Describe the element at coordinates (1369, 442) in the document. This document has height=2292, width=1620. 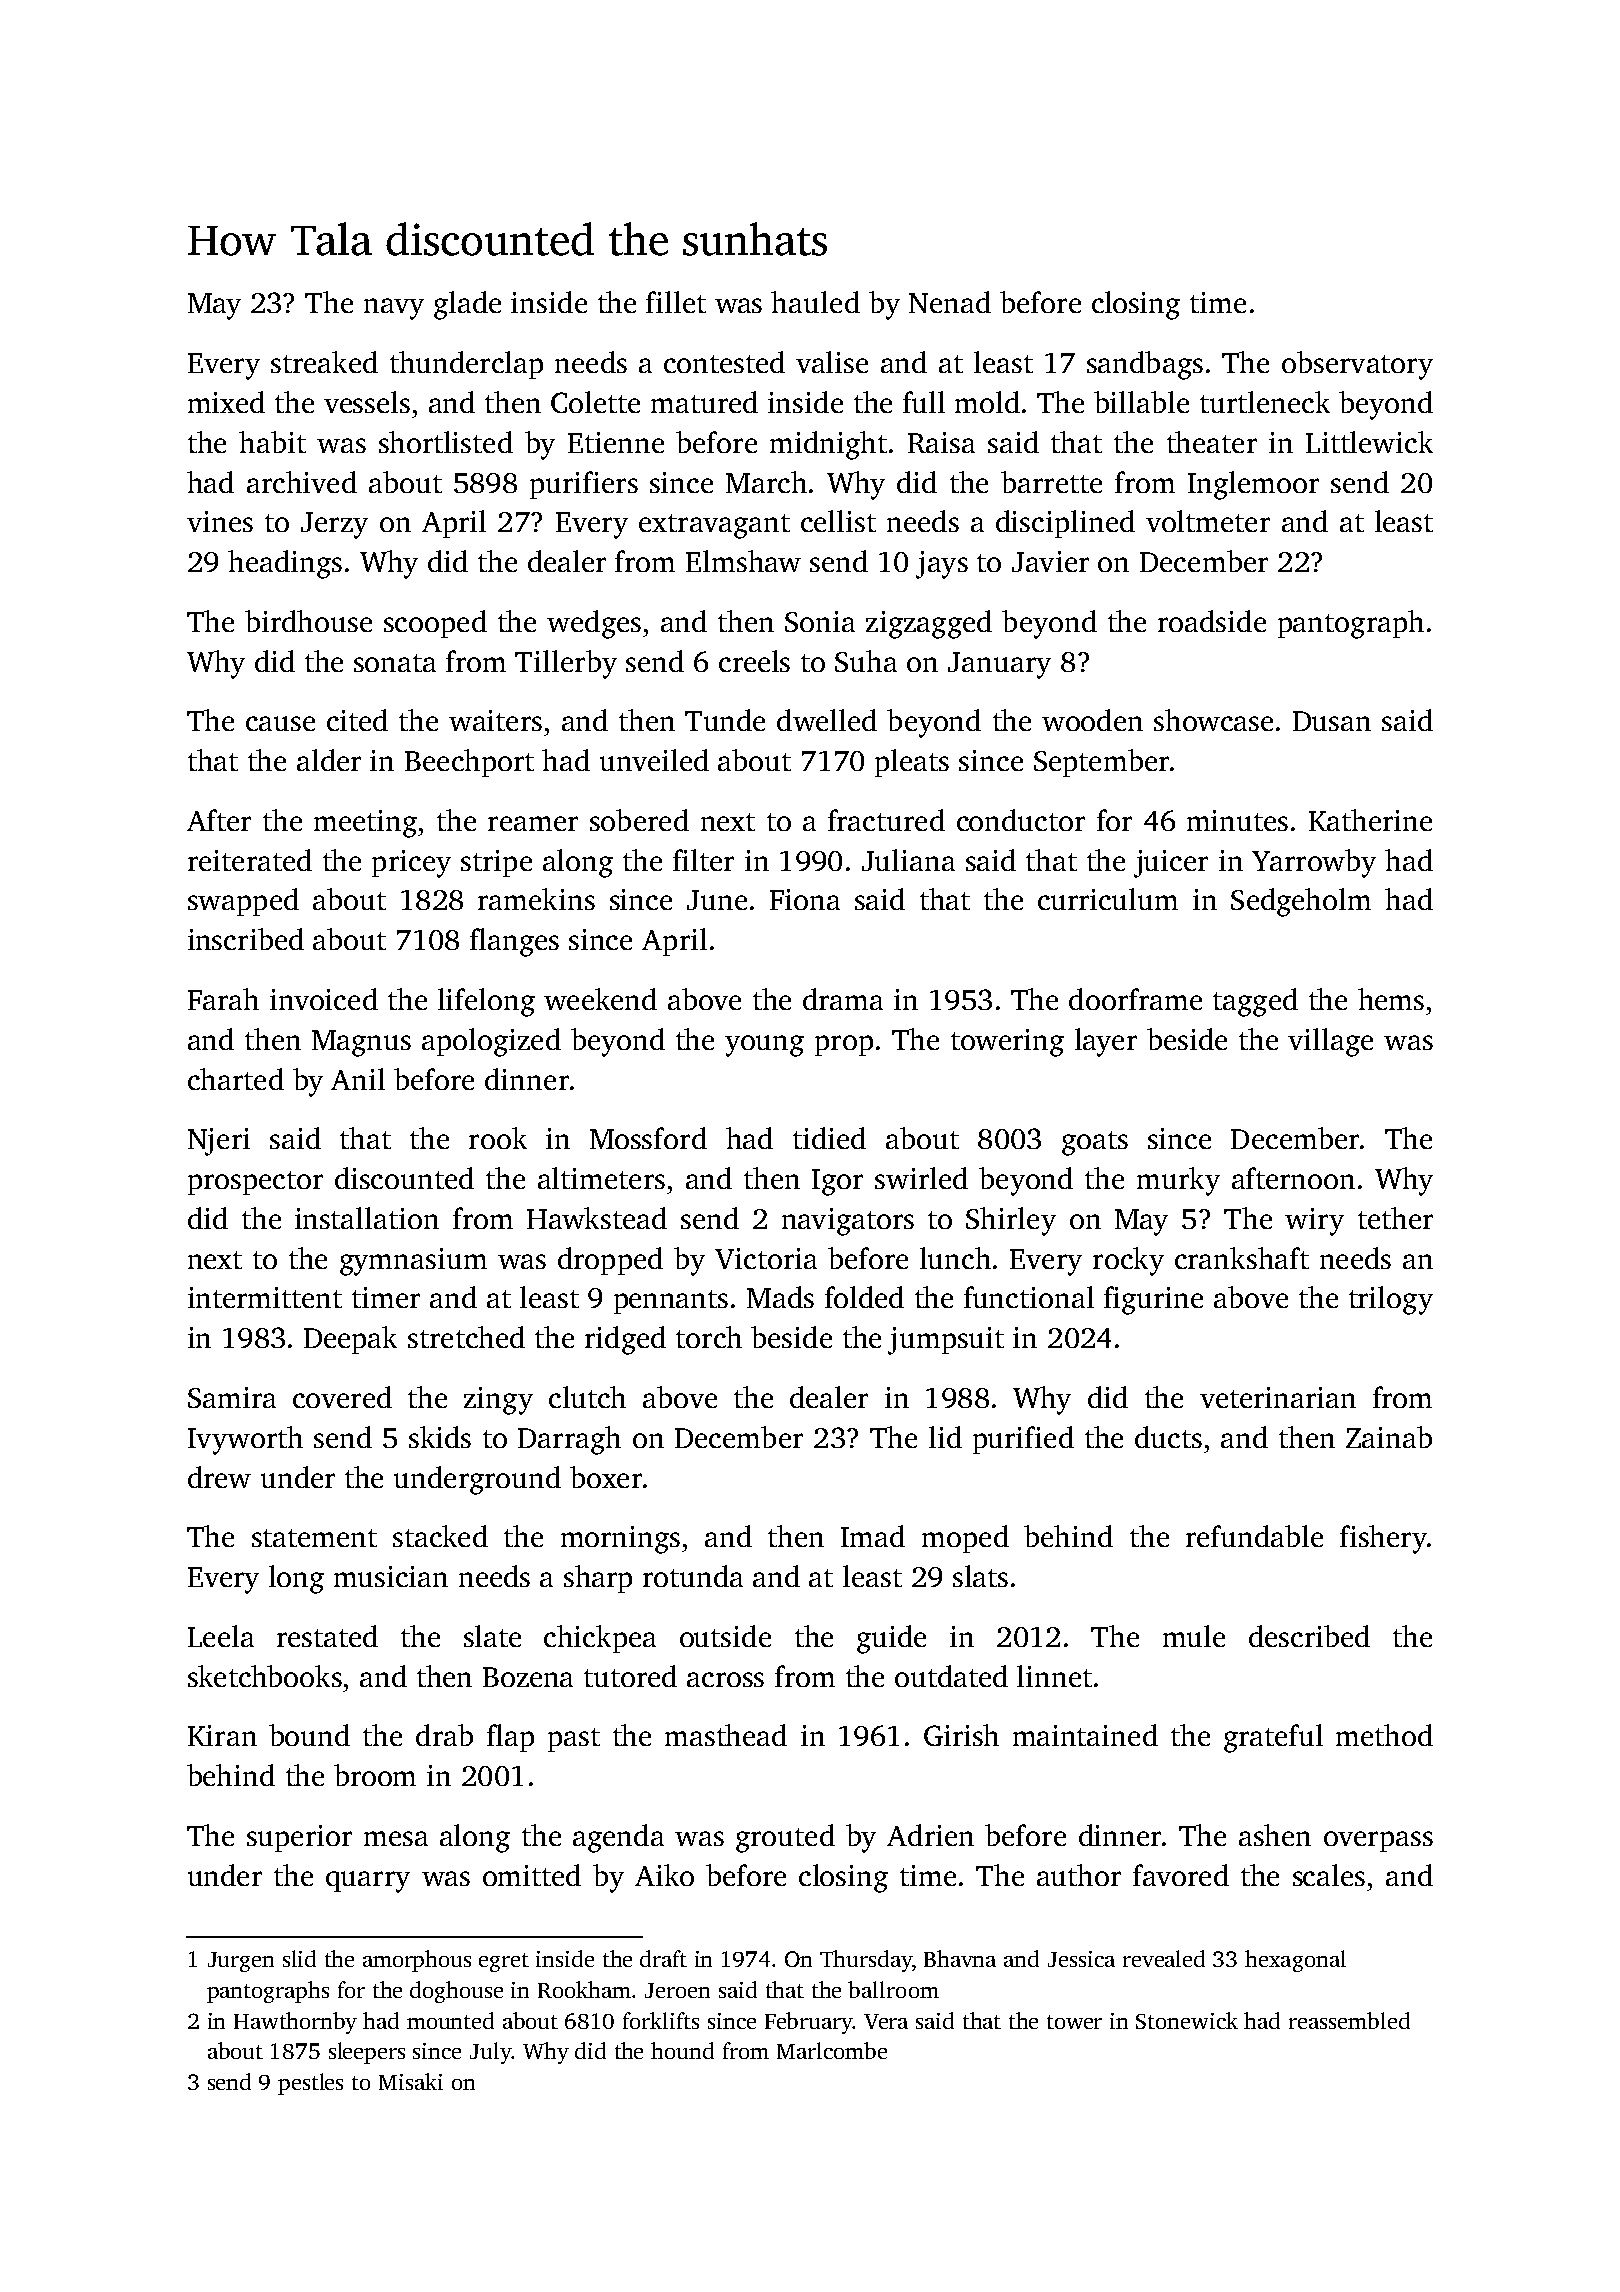
I see `Littlewick` at that location.
